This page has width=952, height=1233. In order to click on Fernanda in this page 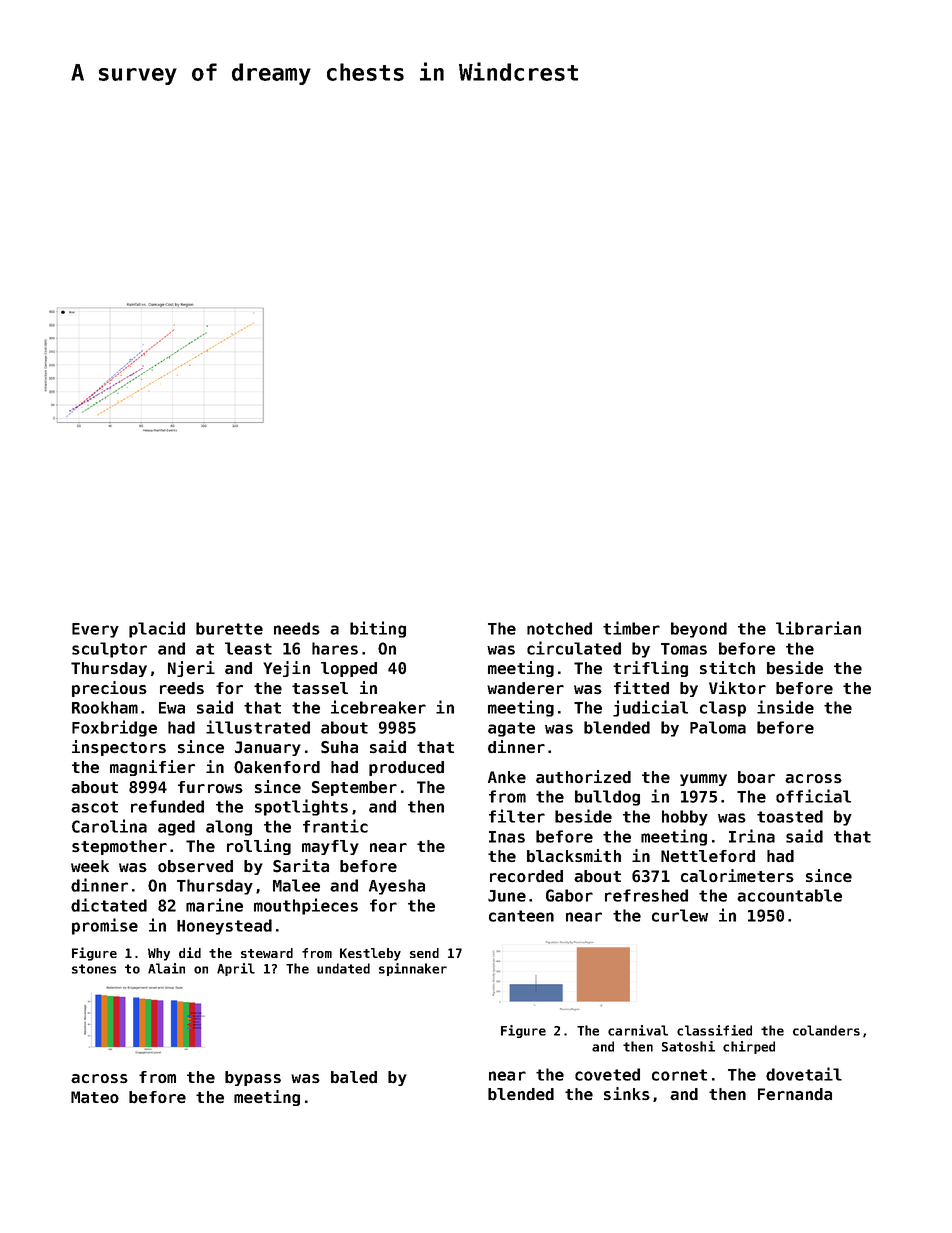, I will do `click(795, 1094)`.
